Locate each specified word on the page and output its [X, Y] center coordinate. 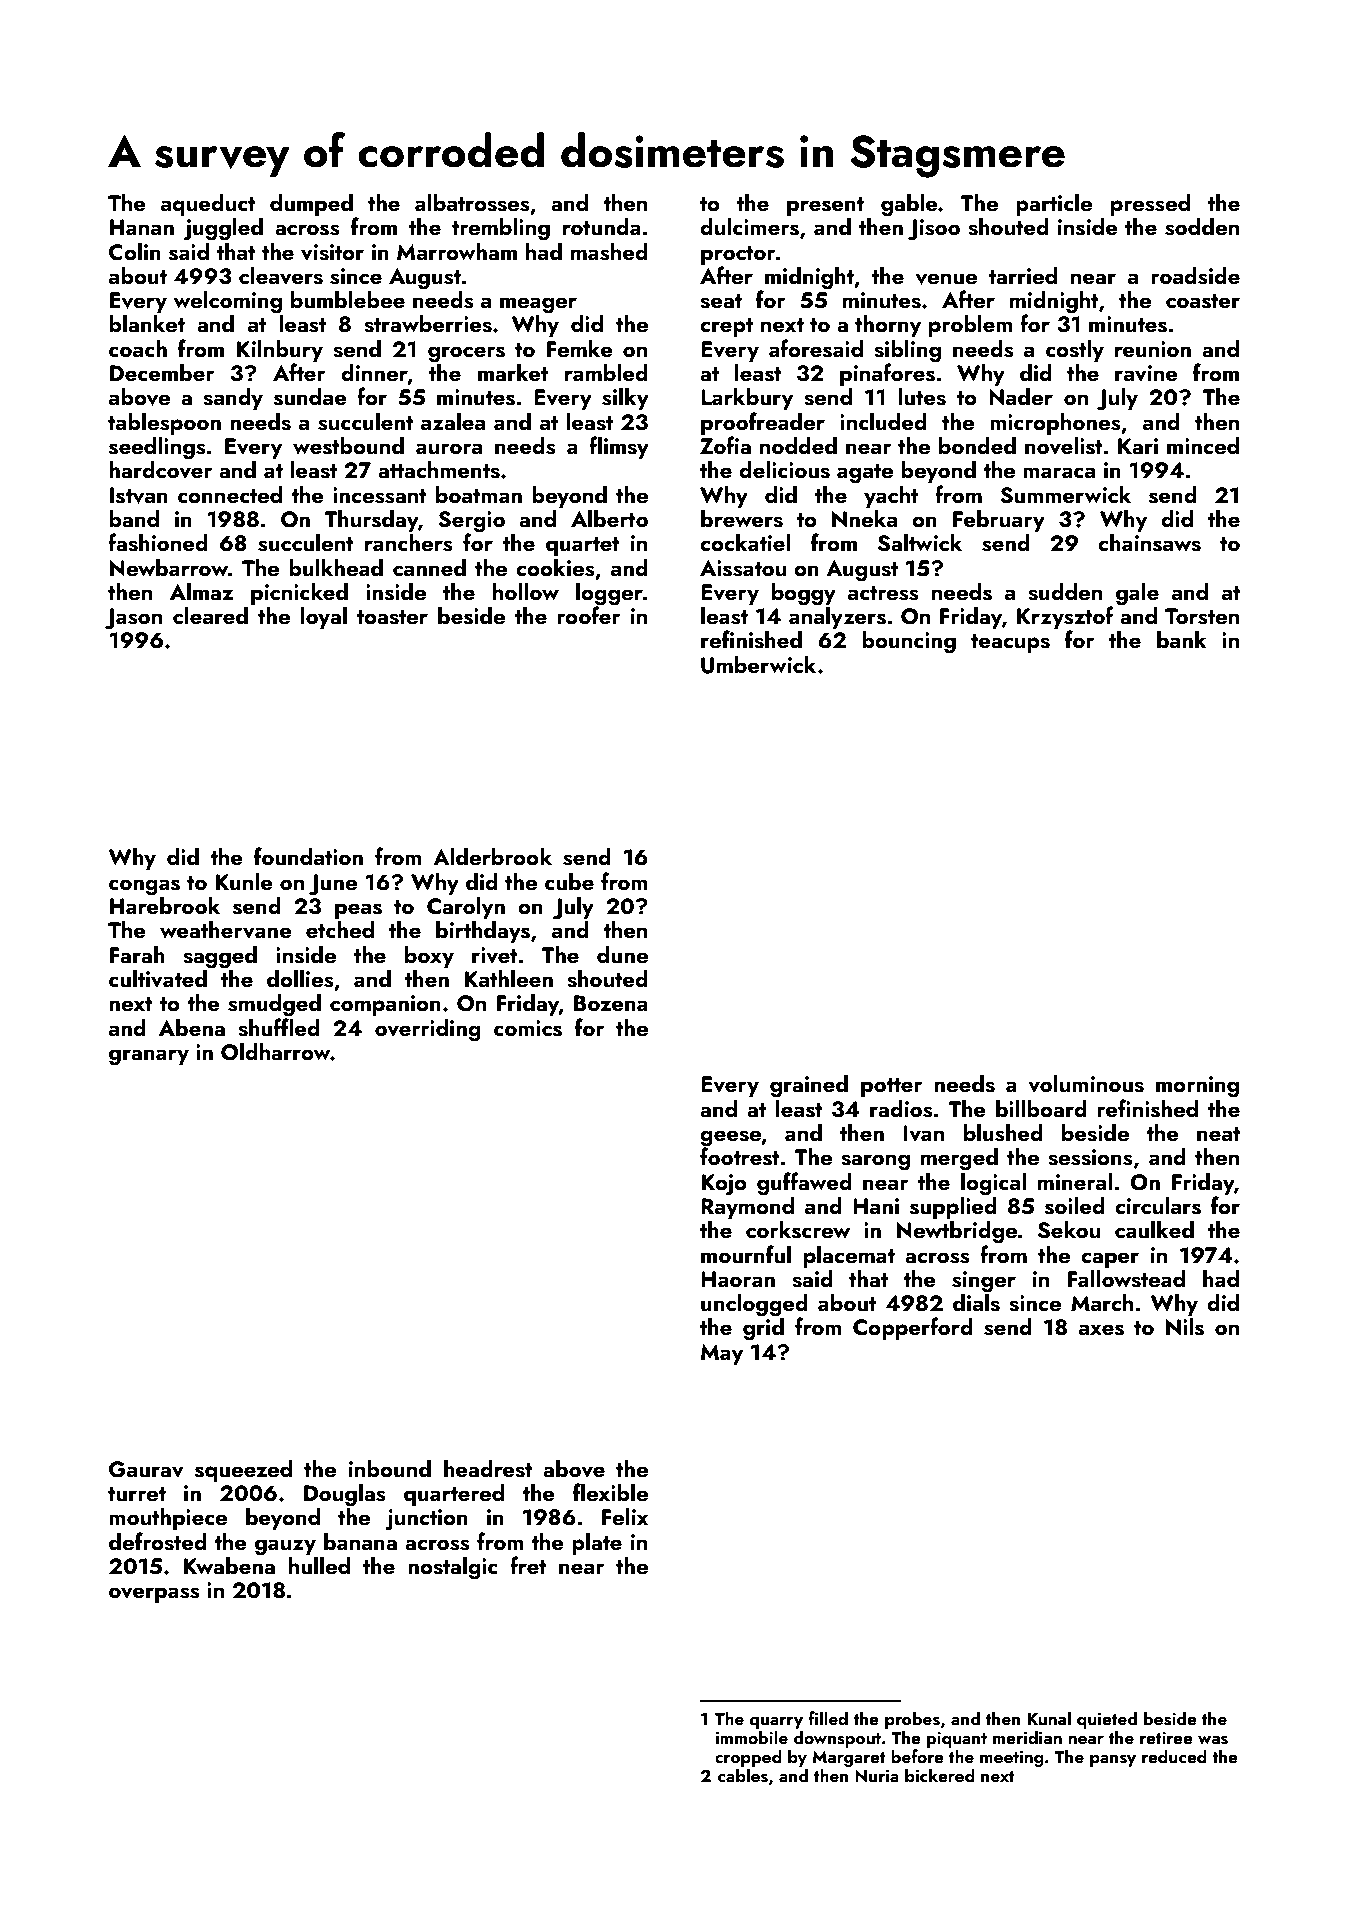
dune [622, 954]
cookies [555, 567]
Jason [133, 619]
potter [891, 1087]
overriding [428, 1030]
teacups [1010, 643]
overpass [154, 1595]
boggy [804, 594]
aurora [449, 449]
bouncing [909, 642]
